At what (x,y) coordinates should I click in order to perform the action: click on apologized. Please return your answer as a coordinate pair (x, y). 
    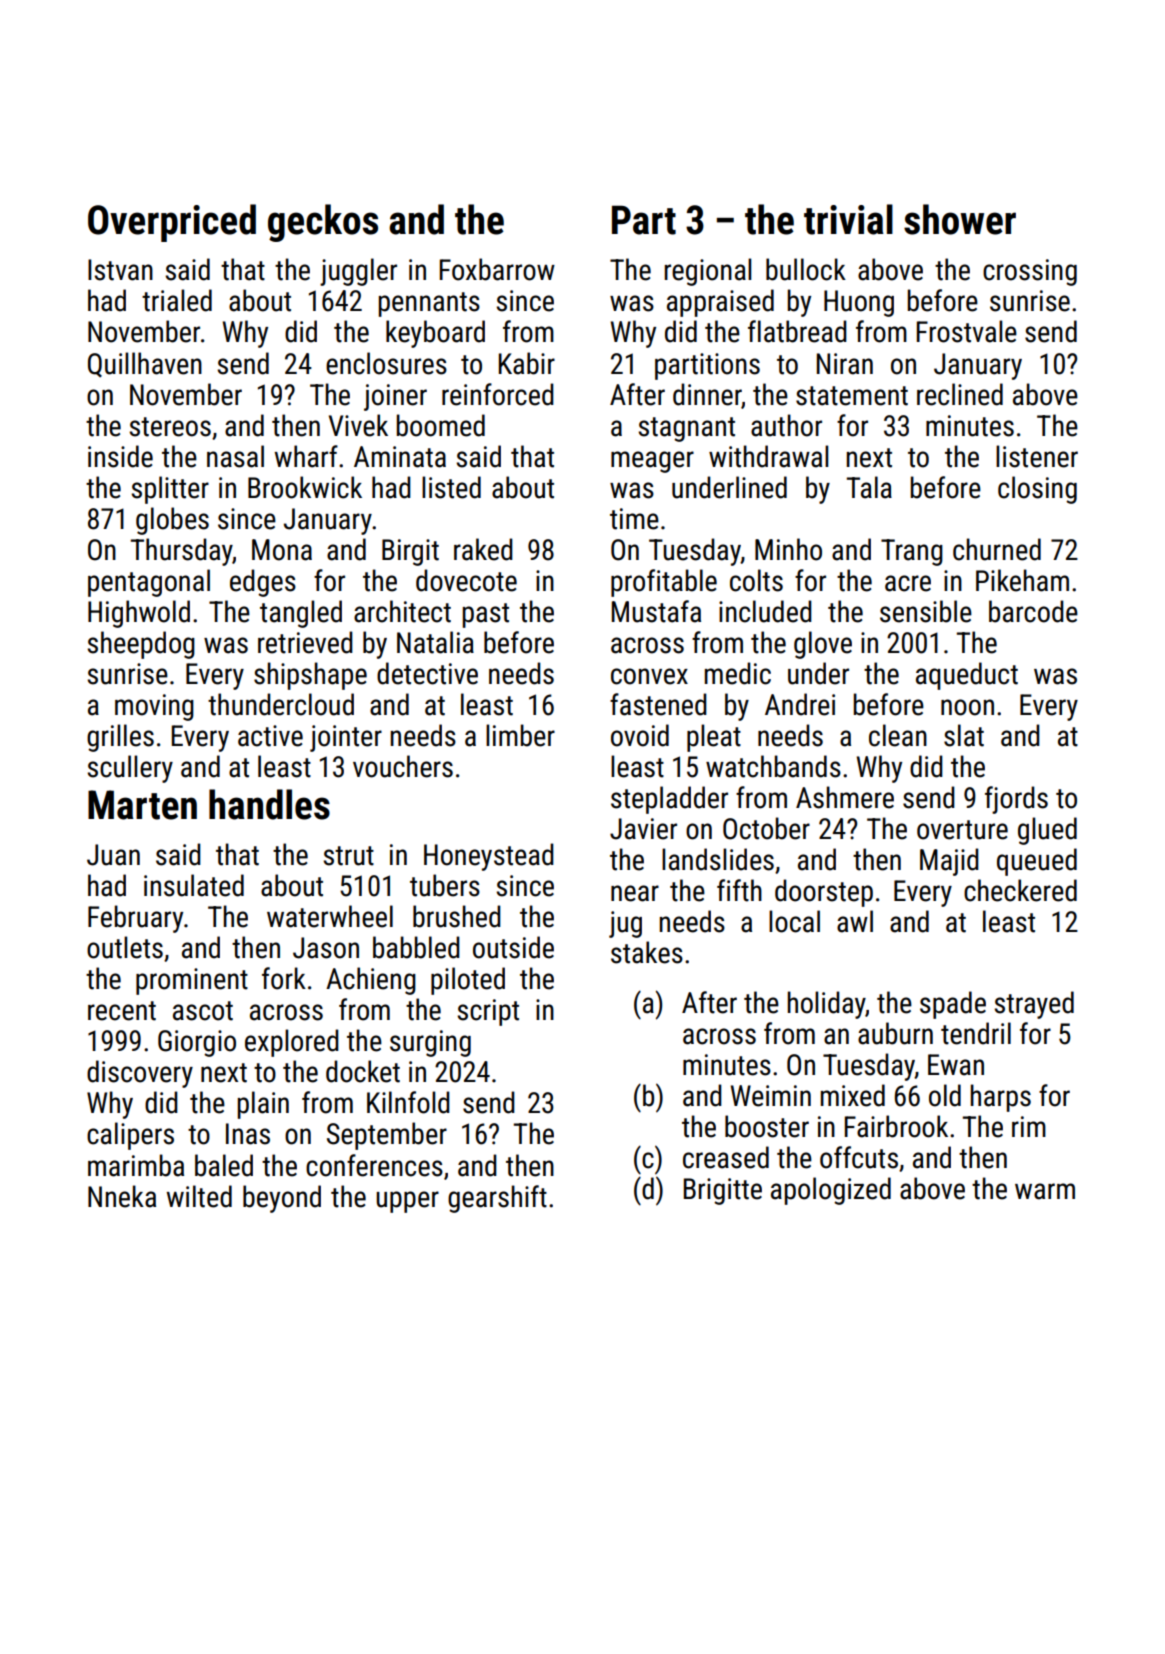
    Looking at the image, I should click on (831, 1191).
